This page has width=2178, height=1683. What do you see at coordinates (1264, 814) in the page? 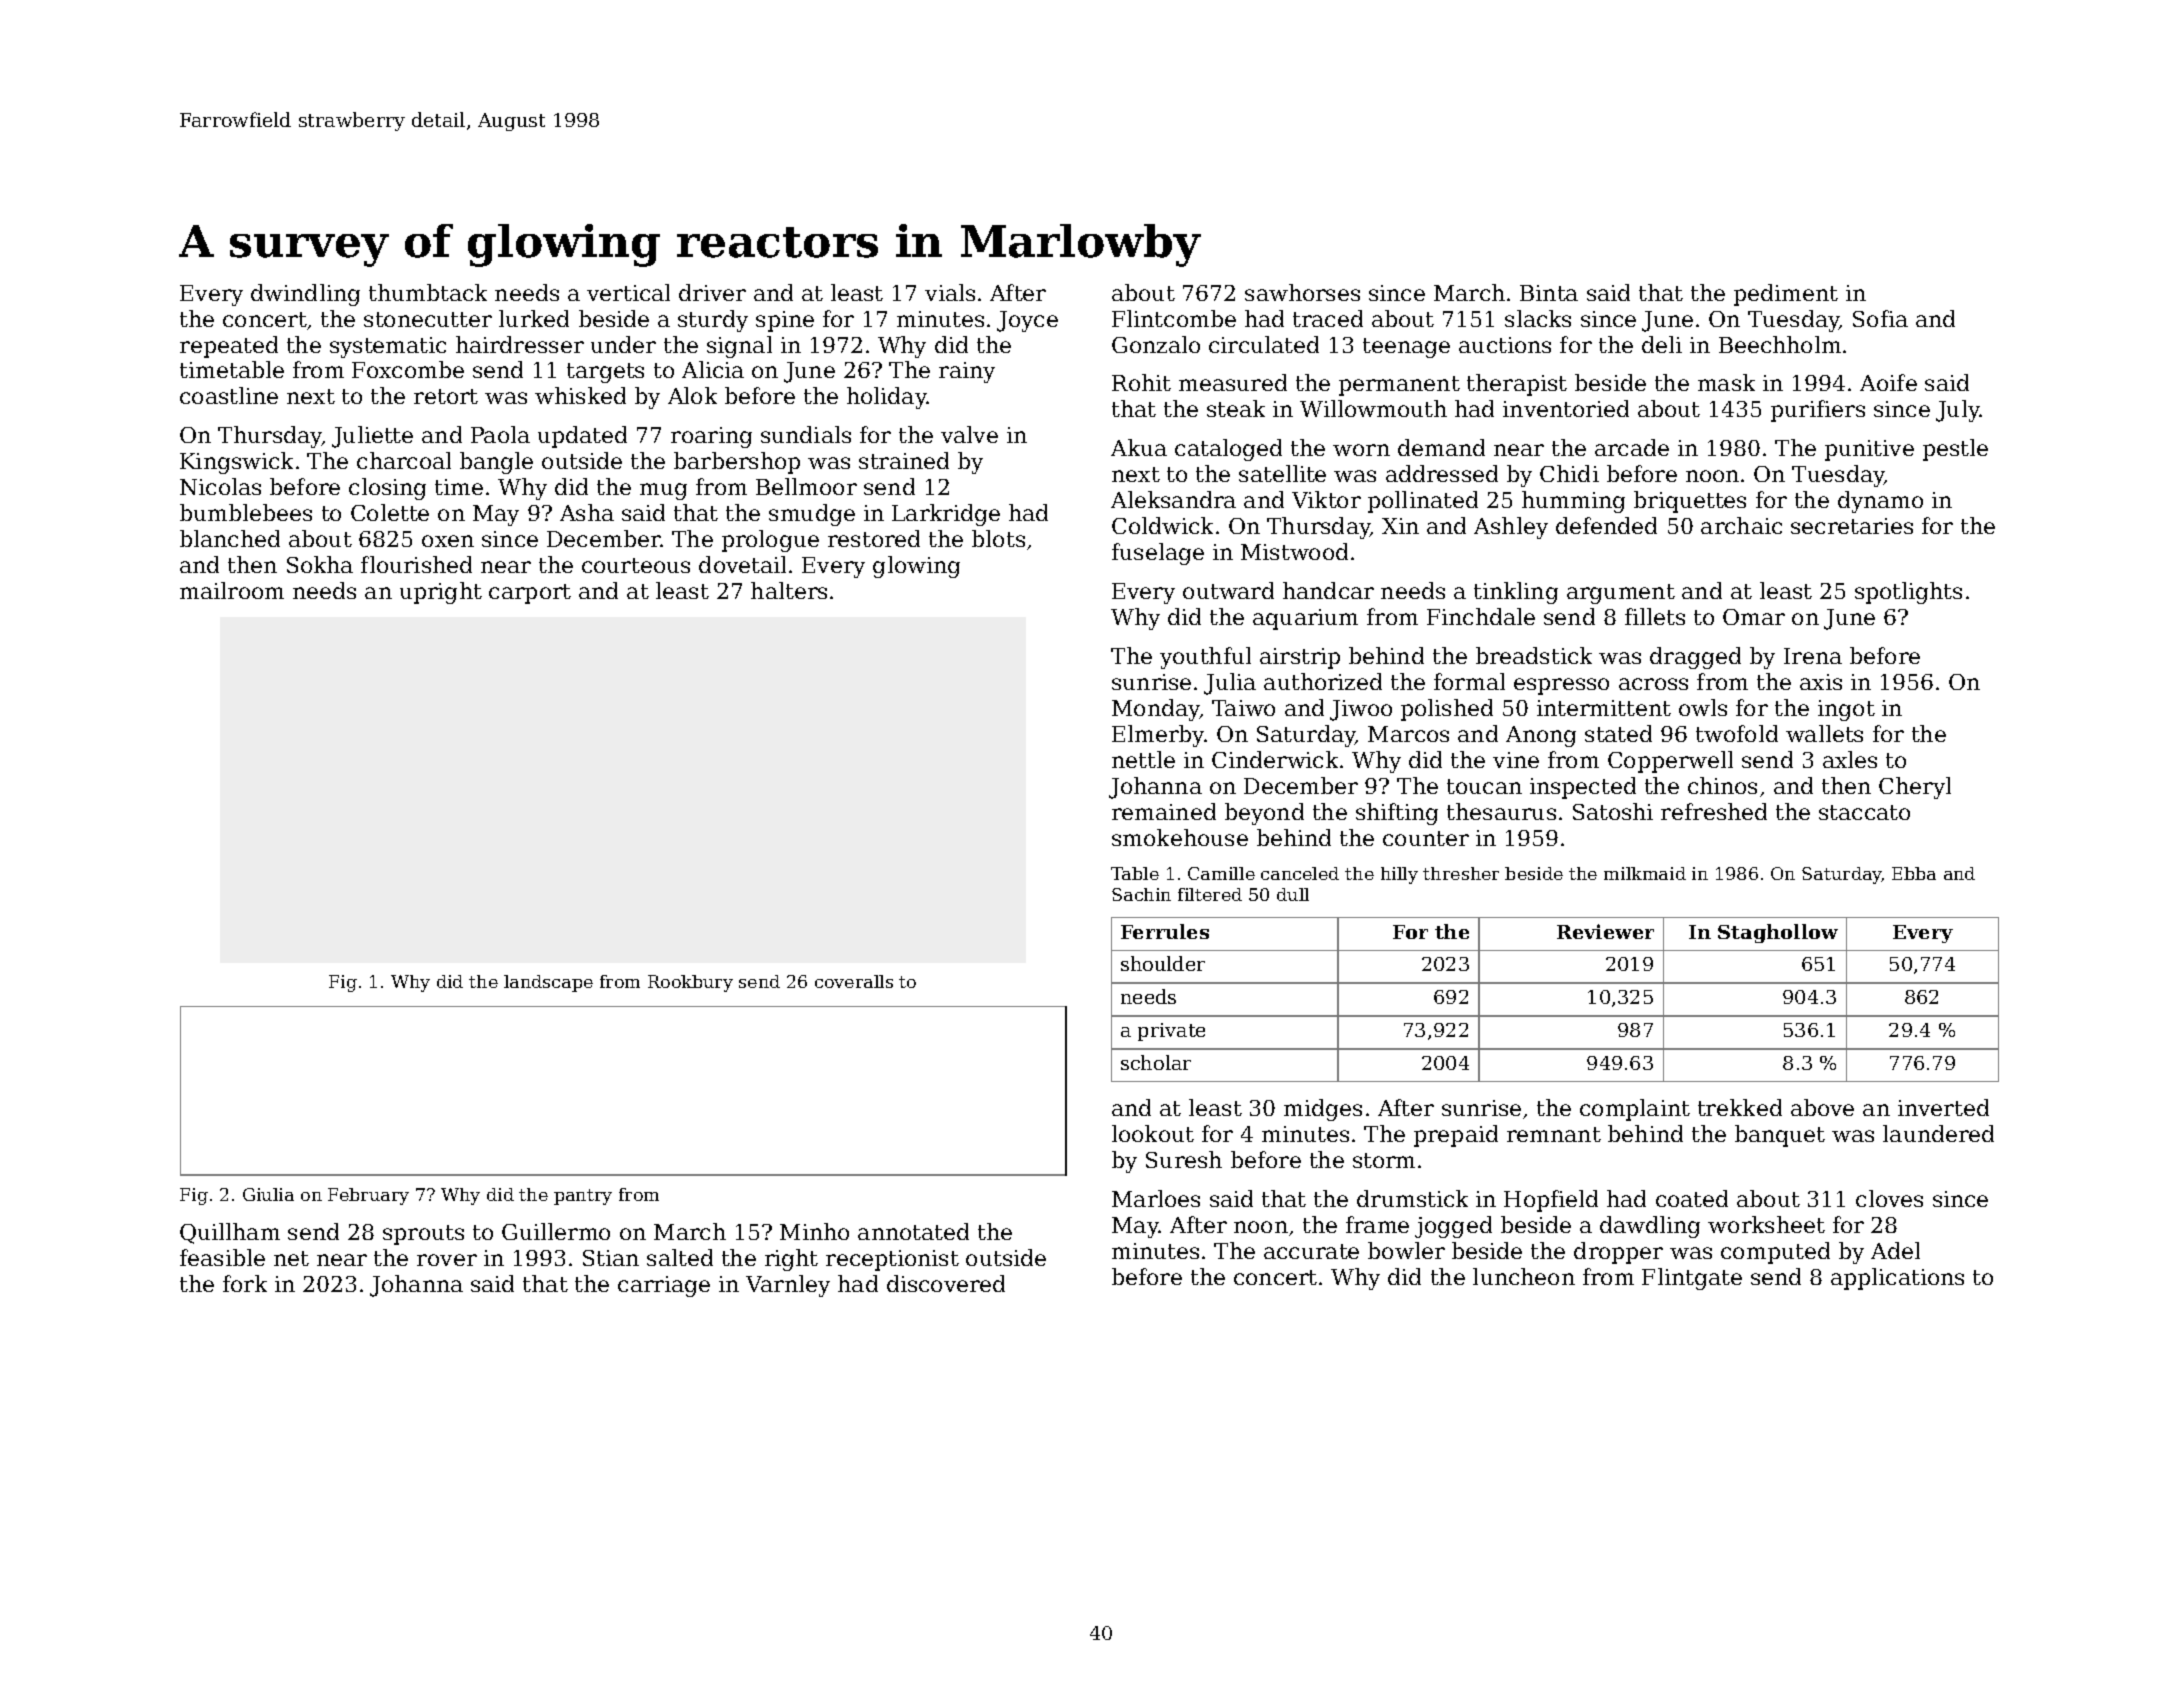
I see `beyond` at bounding box center [1264, 814].
